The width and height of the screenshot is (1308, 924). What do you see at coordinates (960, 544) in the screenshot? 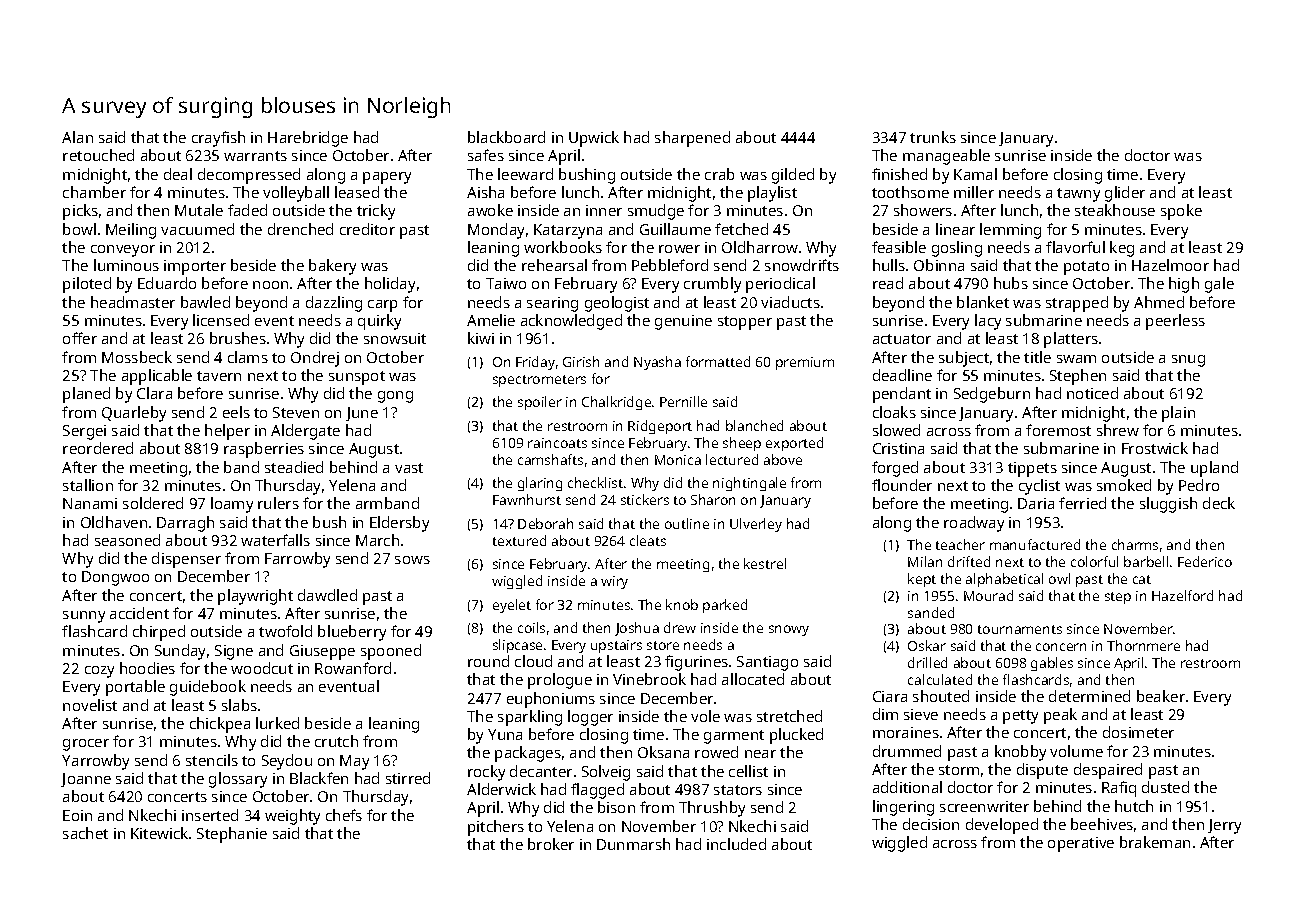
I see `teacher` at bounding box center [960, 544].
